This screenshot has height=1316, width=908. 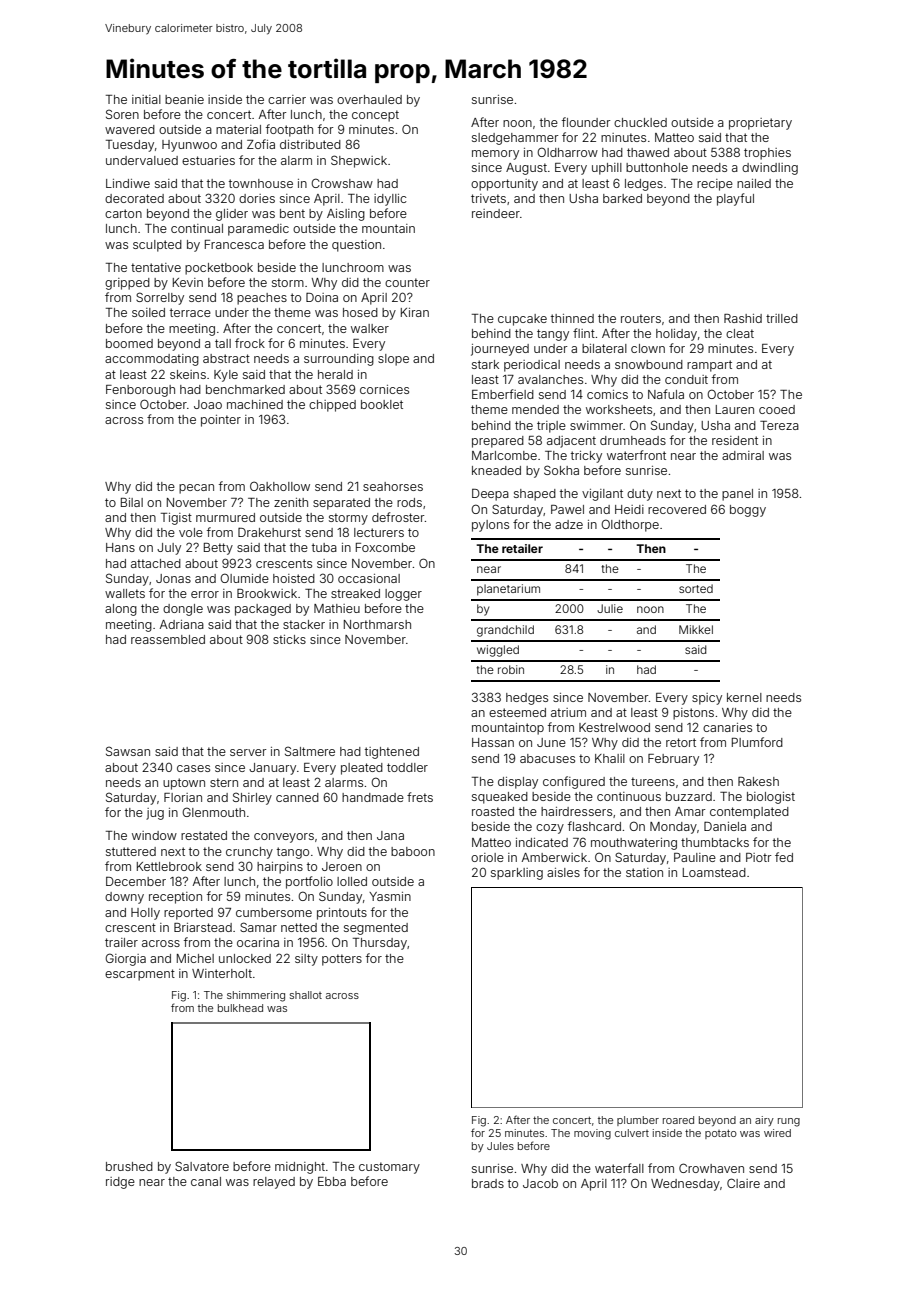 I want to click on August, so click(x=526, y=169).
